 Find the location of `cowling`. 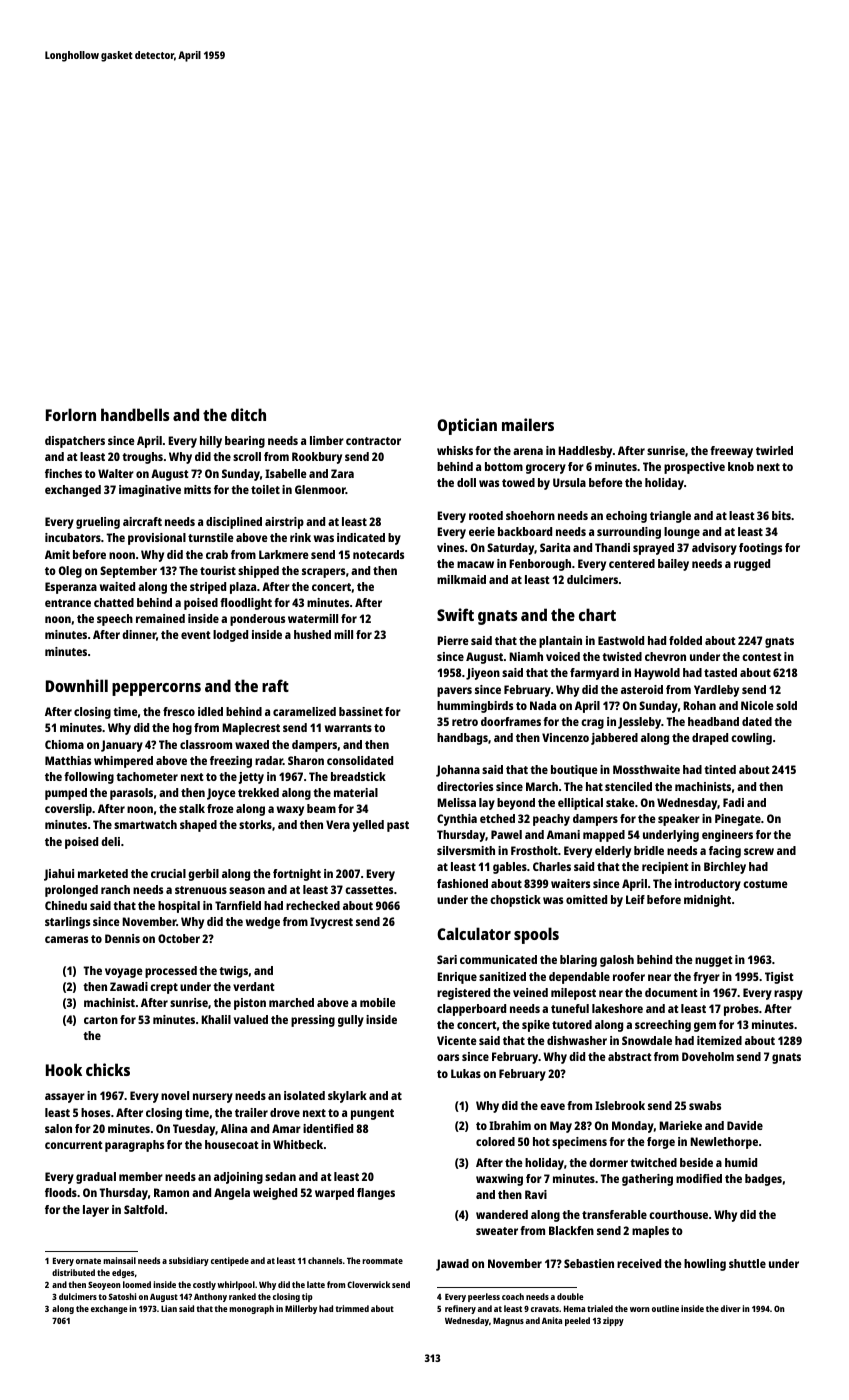

cowling is located at coordinates (751, 739).
